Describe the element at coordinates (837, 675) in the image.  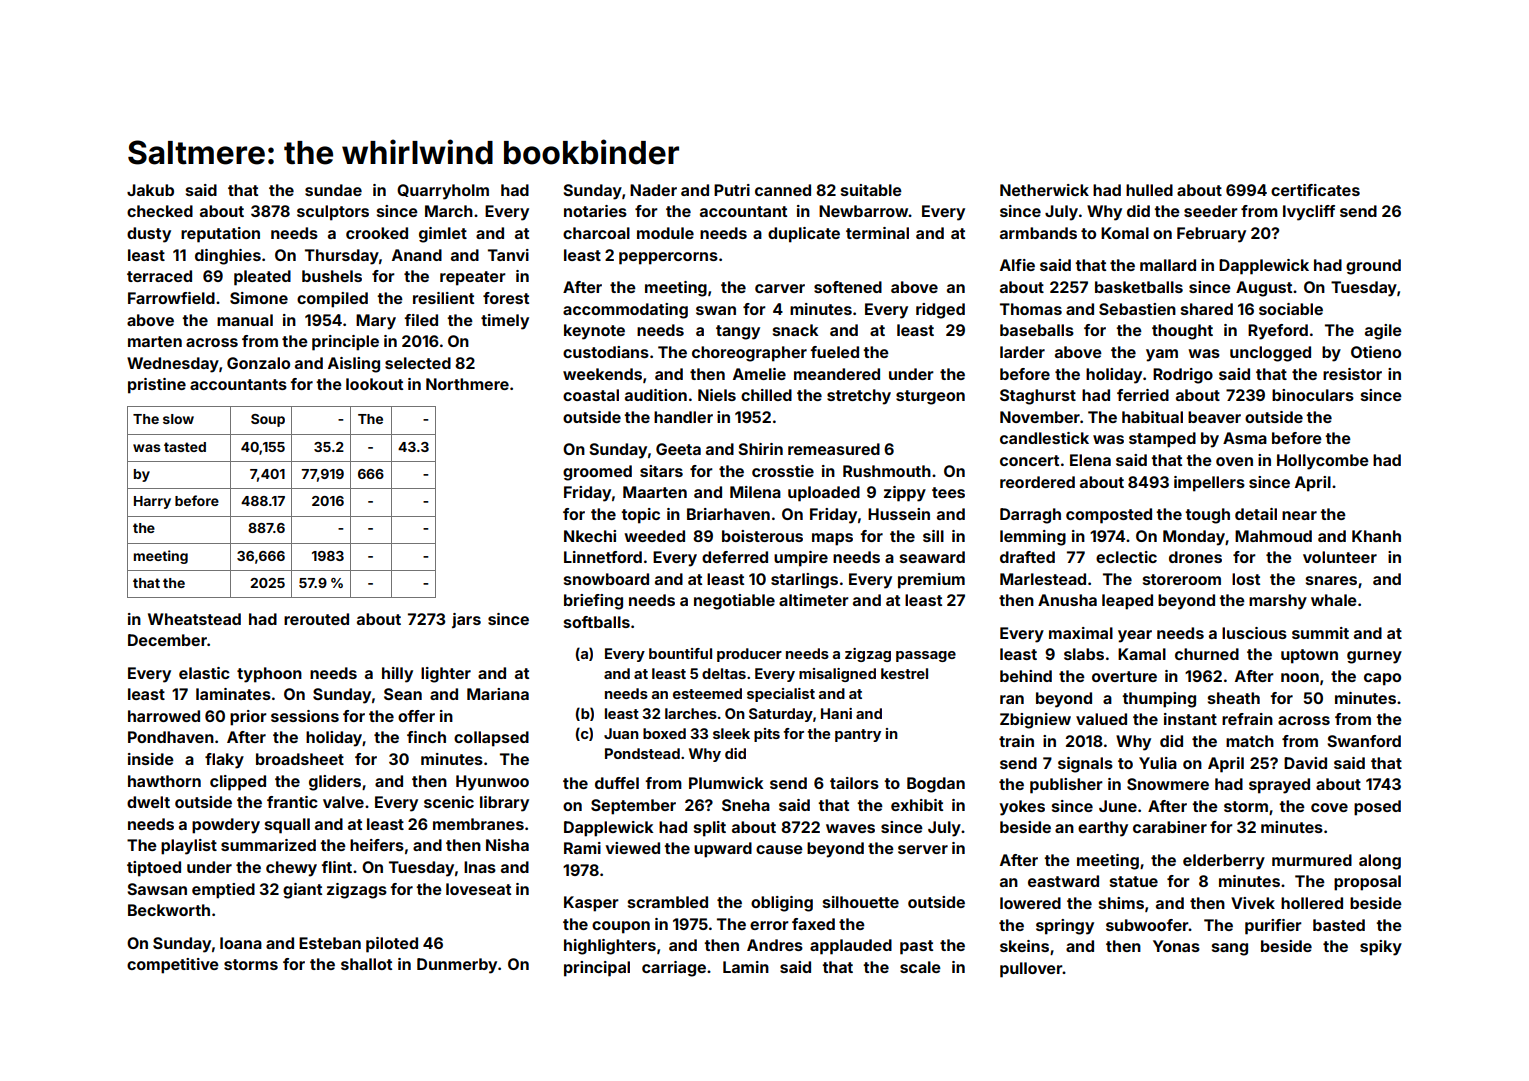
I see `misaligned` at that location.
